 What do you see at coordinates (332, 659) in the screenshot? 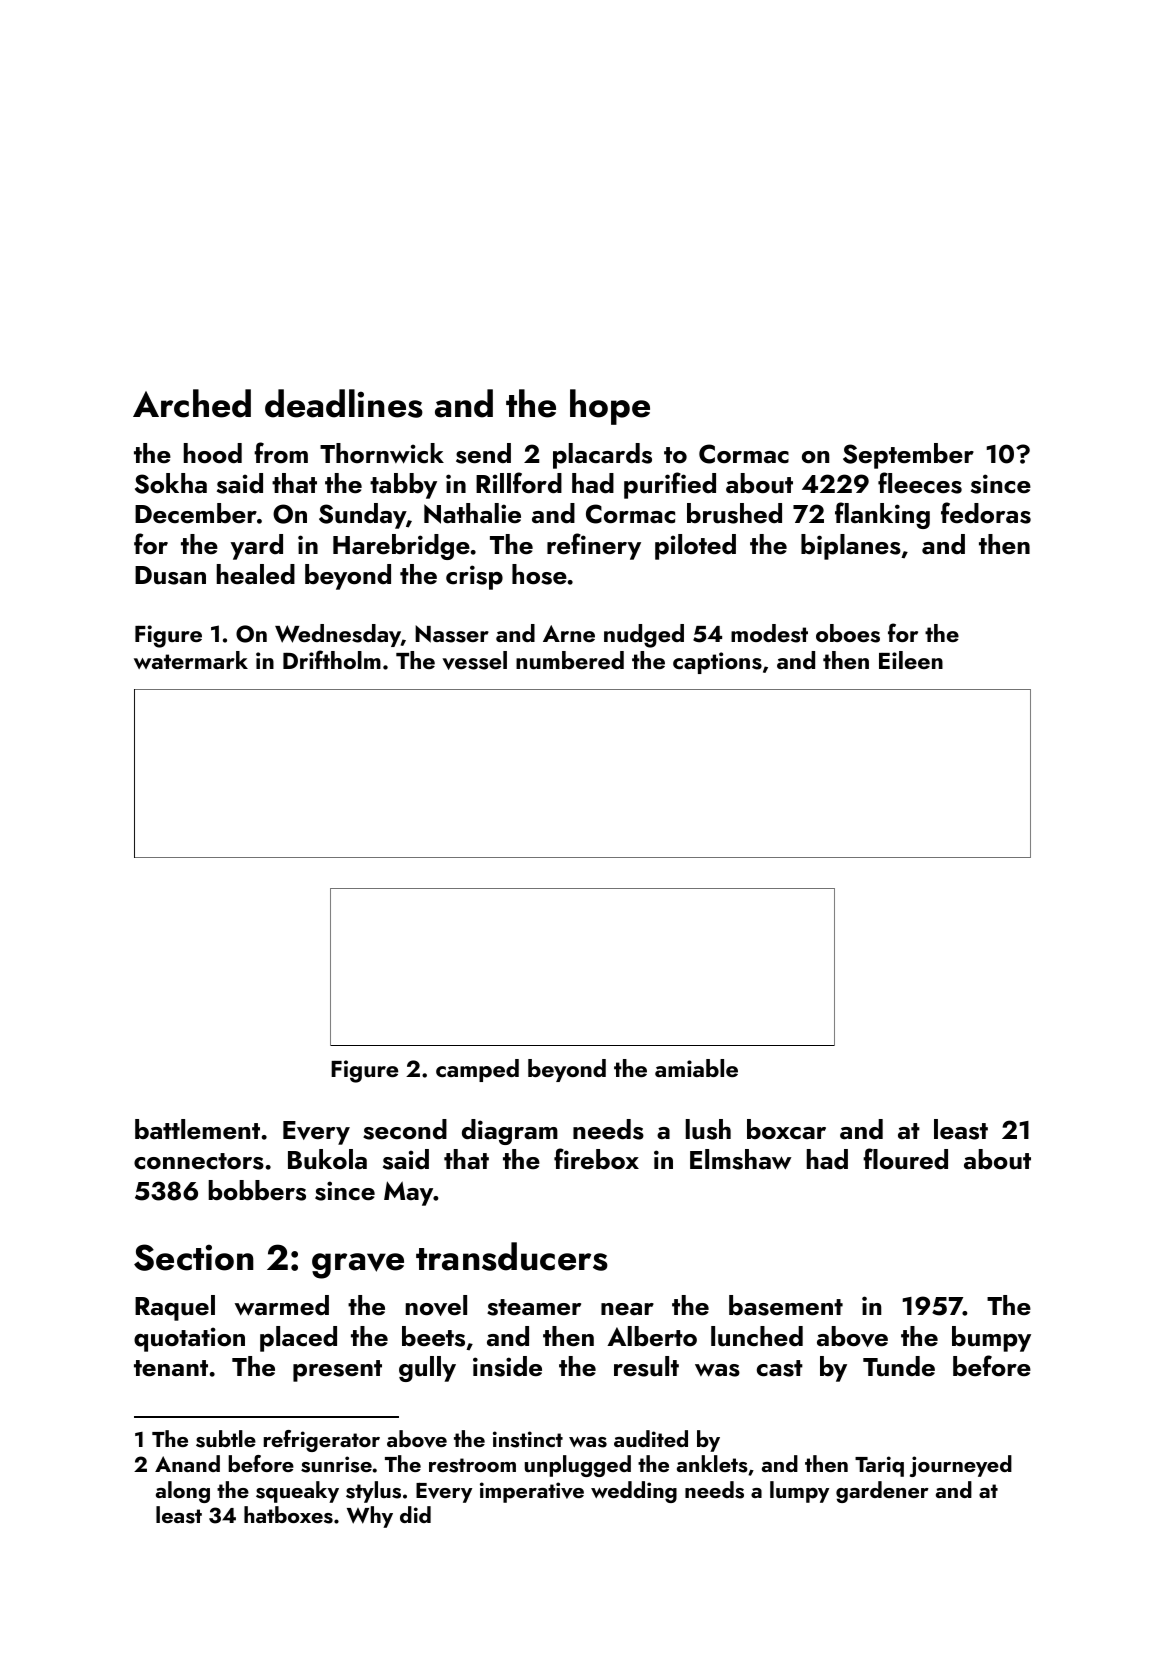
I see `Driftholm` at bounding box center [332, 659].
